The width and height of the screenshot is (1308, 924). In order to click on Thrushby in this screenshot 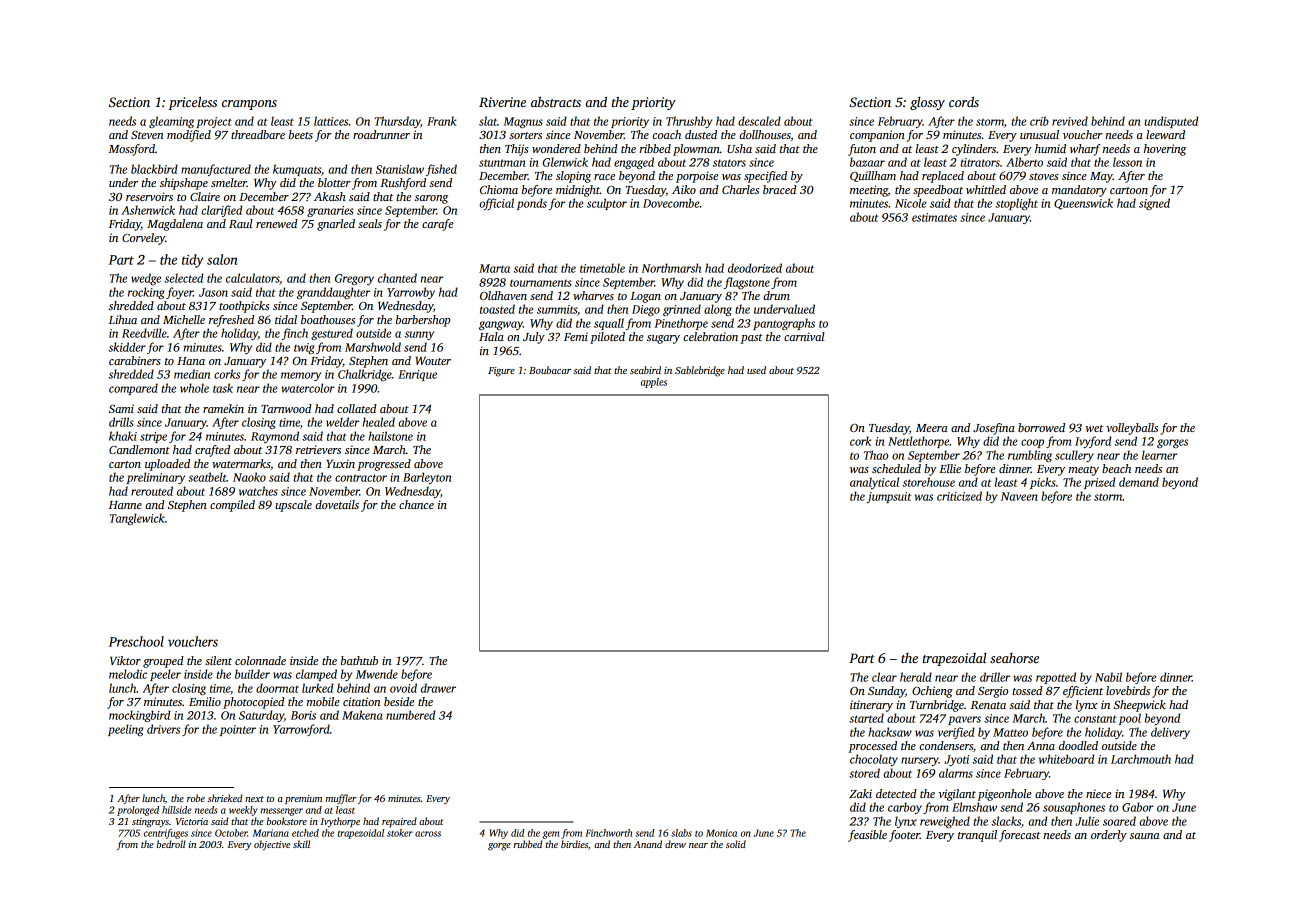, I will do `click(689, 122)`.
